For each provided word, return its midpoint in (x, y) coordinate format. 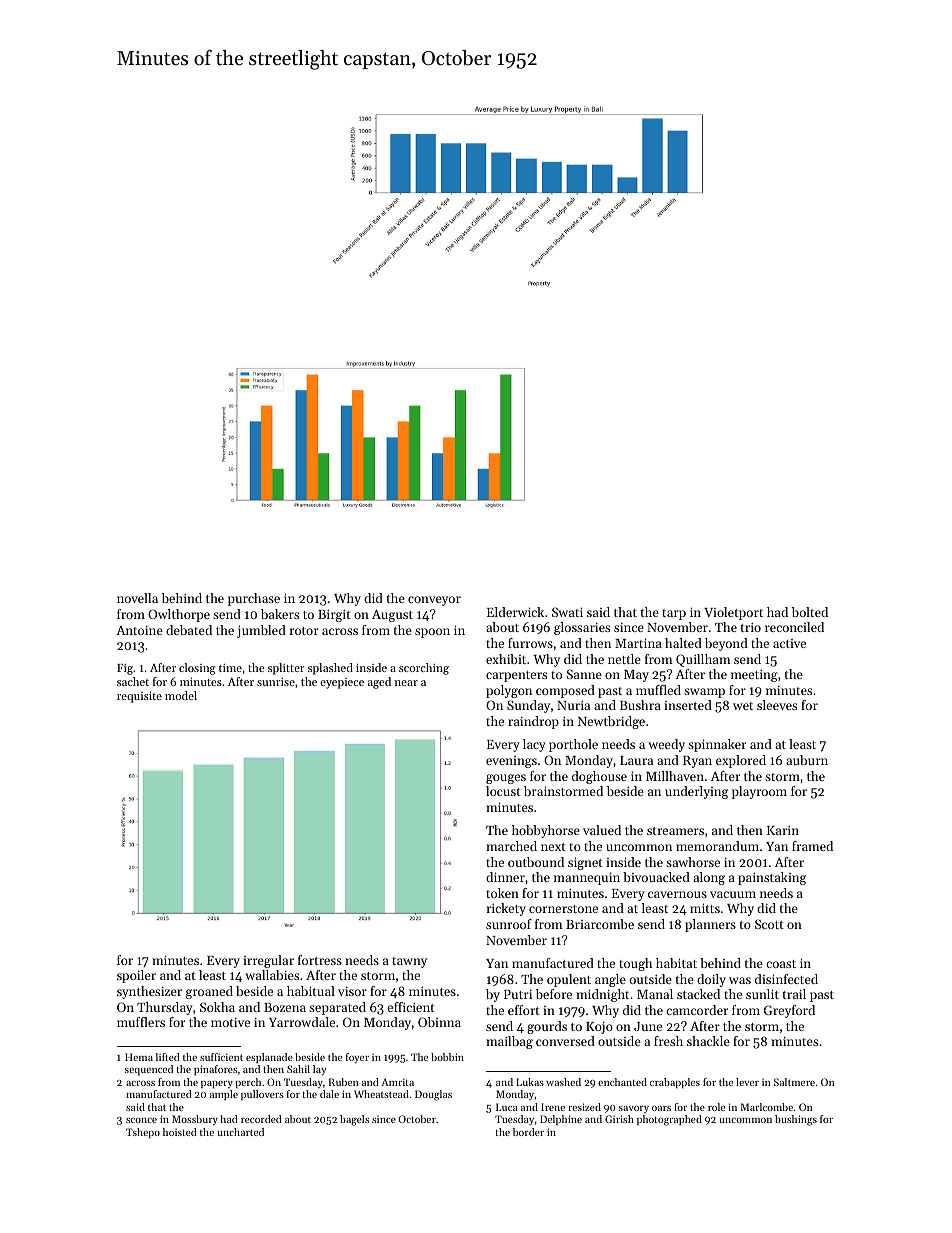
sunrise (276, 682)
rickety (506, 909)
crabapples (675, 1083)
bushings (796, 1120)
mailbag (509, 1042)
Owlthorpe (179, 615)
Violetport (733, 613)
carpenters (516, 676)
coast (781, 964)
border (528, 1132)
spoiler (136, 976)
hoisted (180, 1132)
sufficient (221, 1057)
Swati (567, 612)
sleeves (777, 705)
